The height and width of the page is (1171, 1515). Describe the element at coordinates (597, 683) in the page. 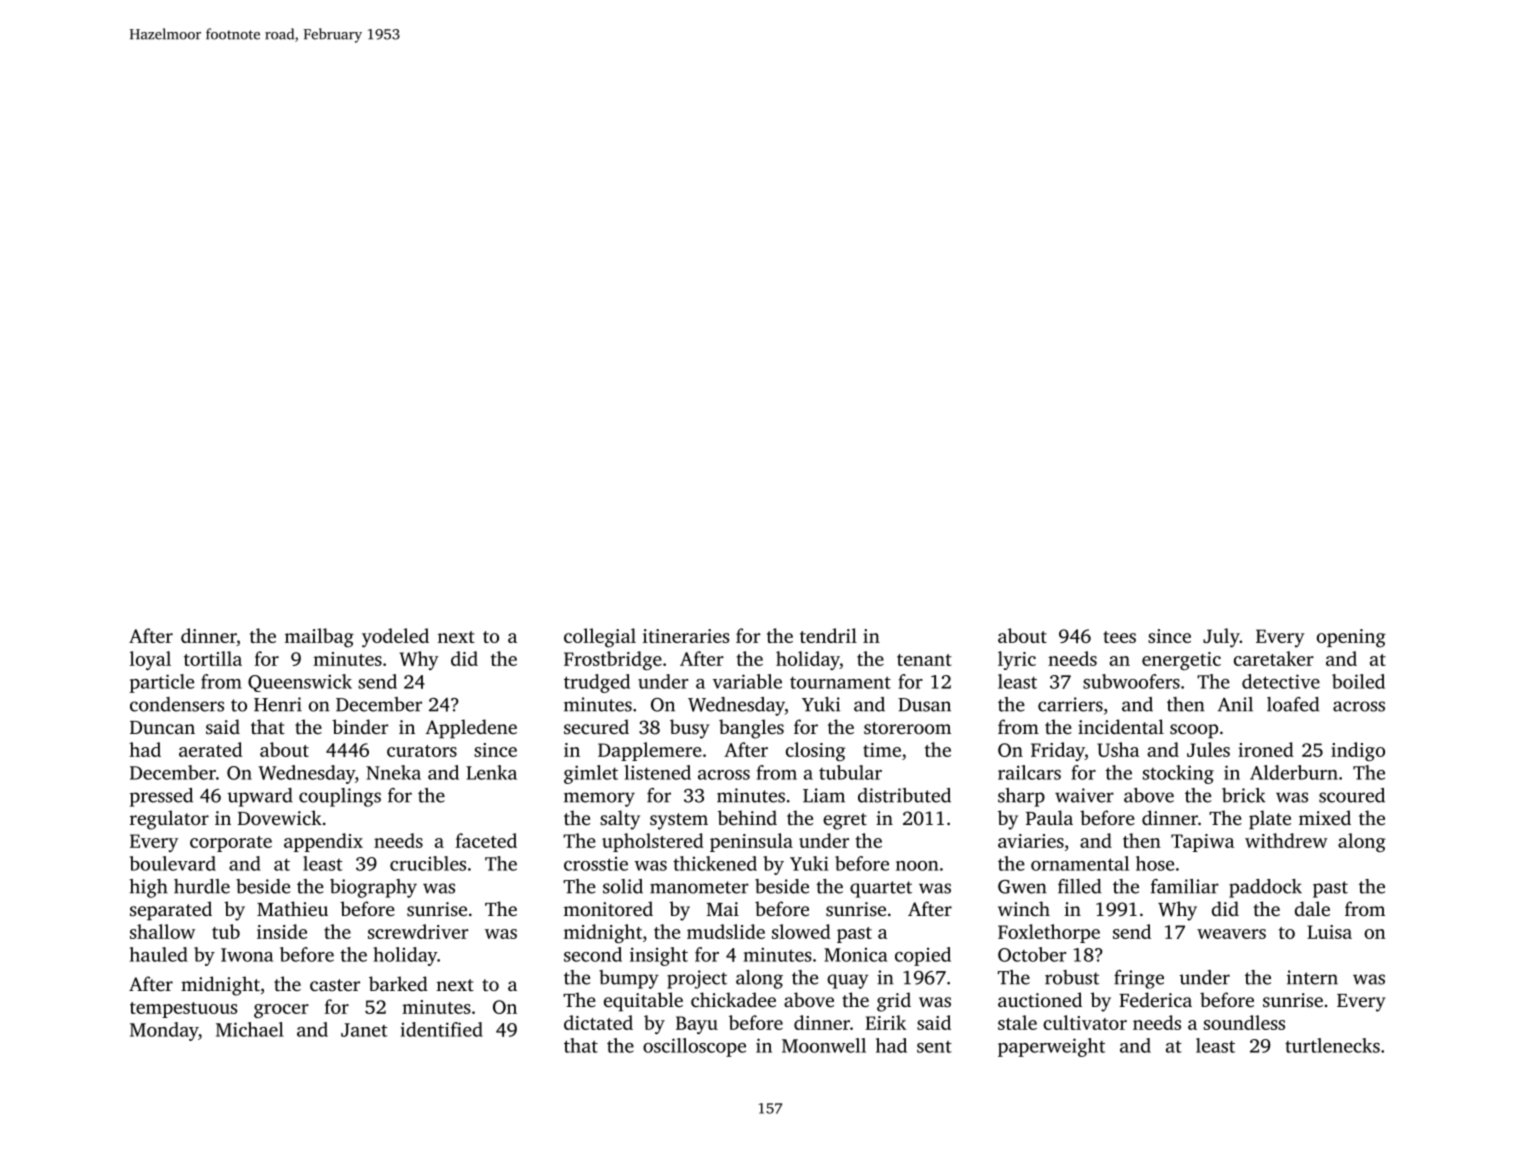

I see `trudged` at that location.
